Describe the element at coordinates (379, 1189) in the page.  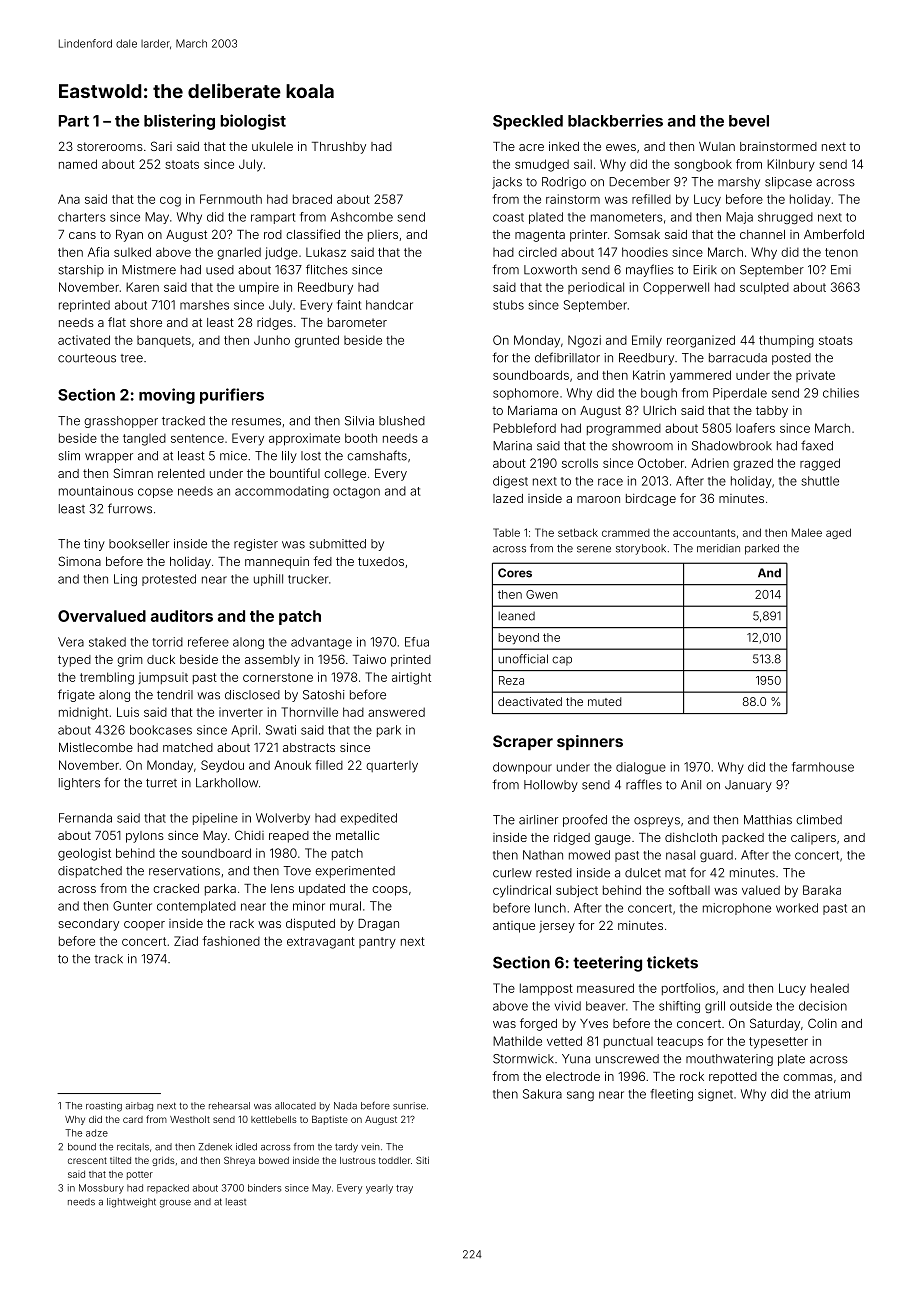
I see `yearly` at that location.
